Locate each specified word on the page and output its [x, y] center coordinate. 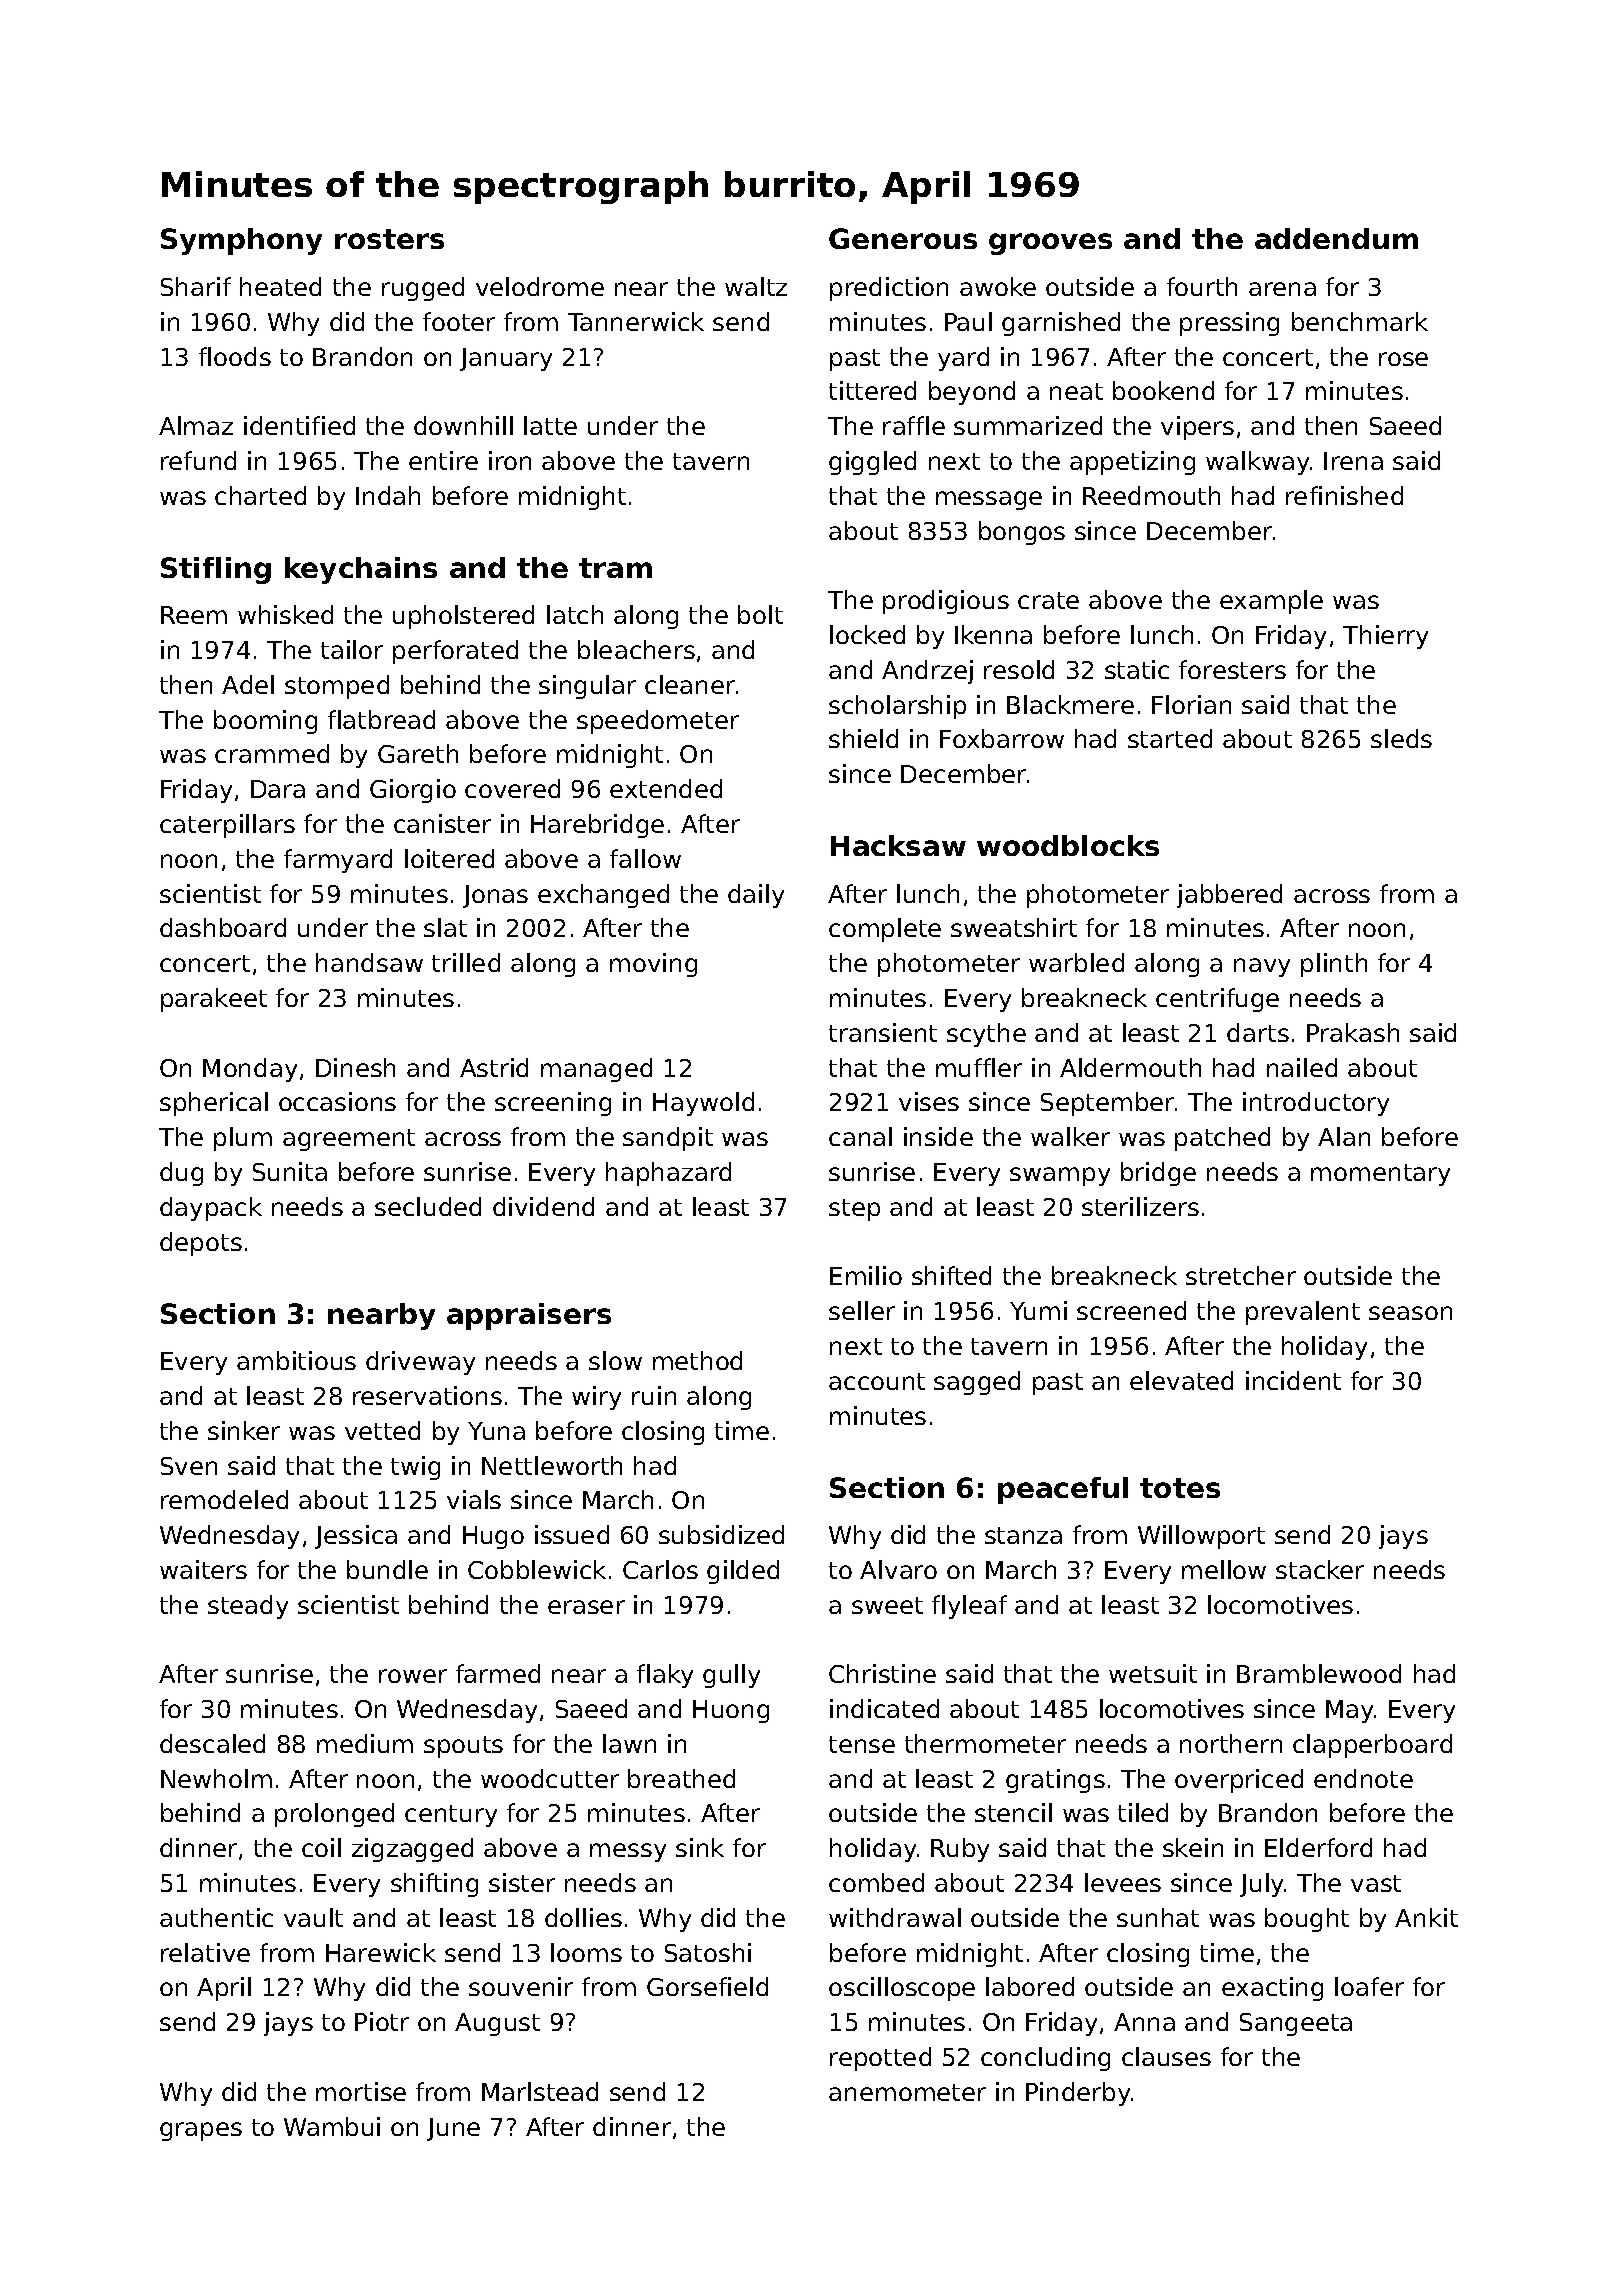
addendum [1336, 238]
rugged [423, 289]
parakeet [214, 1000]
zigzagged [412, 1850]
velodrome [540, 286]
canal [860, 1136]
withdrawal [895, 1917]
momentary [1380, 1175]
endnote [1363, 1778]
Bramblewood [1319, 1673]
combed [876, 1882]
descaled [212, 1743]
